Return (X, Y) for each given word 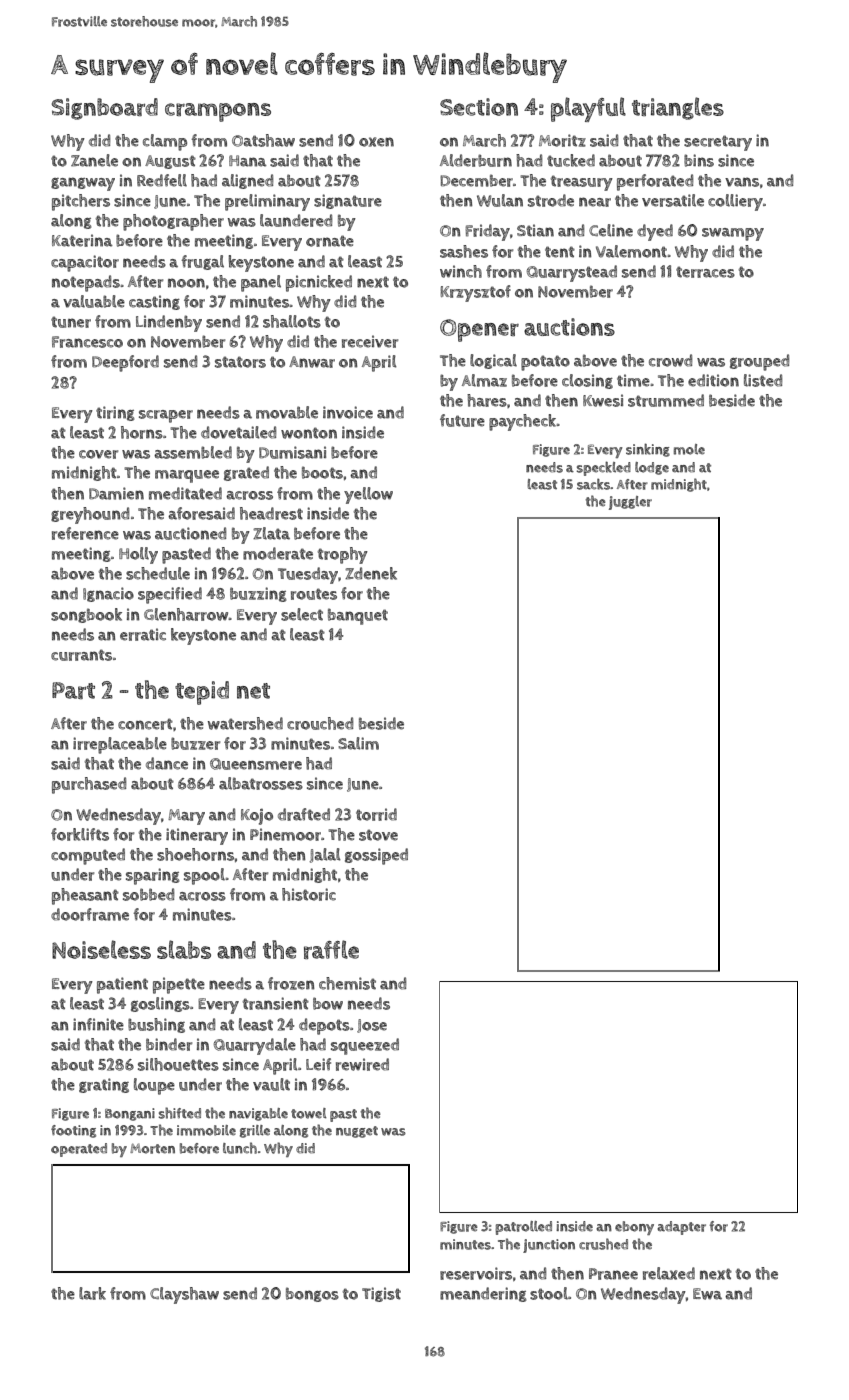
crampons (218, 112)
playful (588, 109)
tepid (202, 693)
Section (479, 107)
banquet (358, 616)
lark (92, 1293)
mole (689, 449)
